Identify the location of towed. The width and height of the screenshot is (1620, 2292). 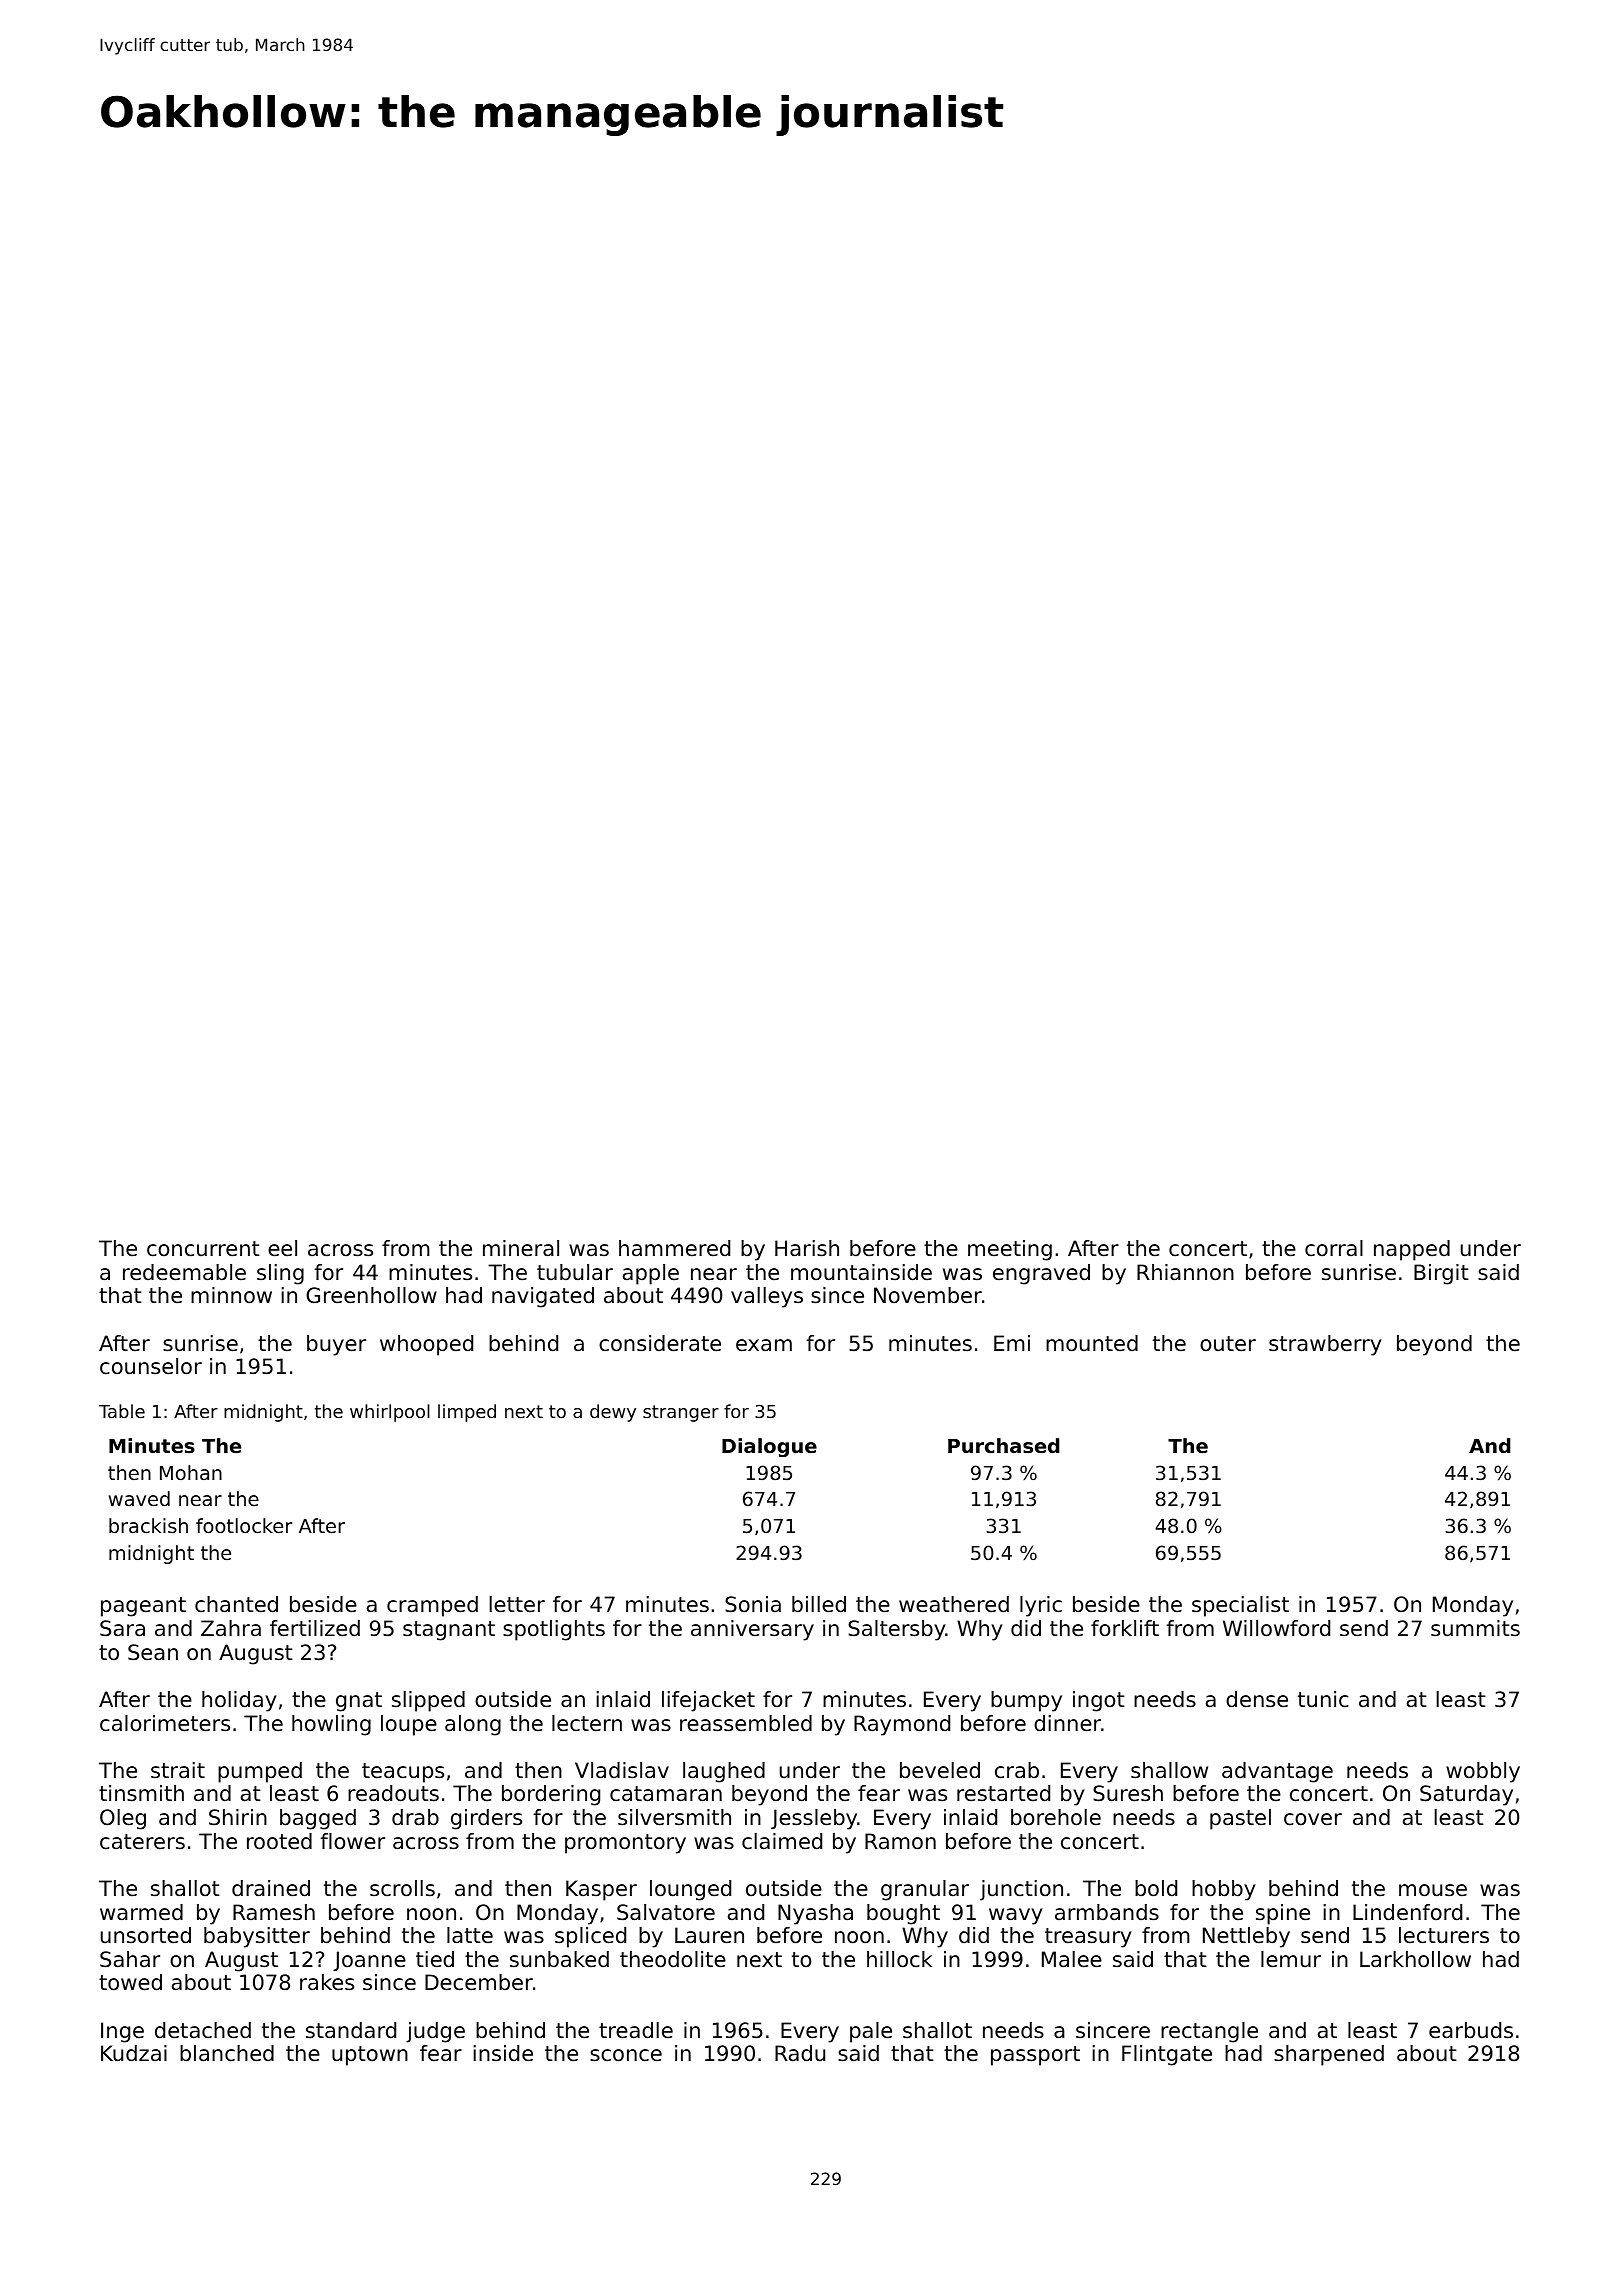
(130, 1982).
